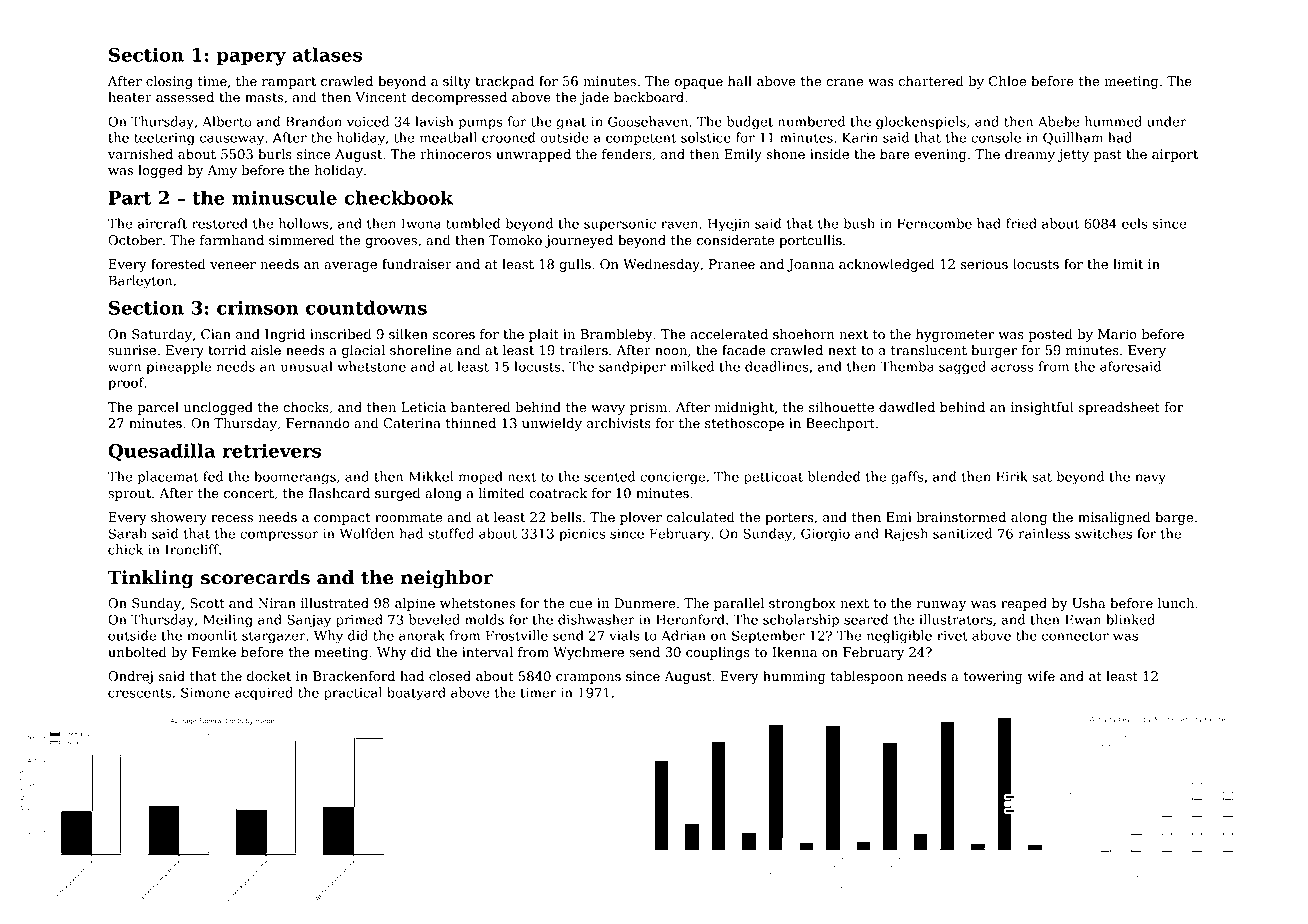  Describe the element at coordinates (1176, 603) in the document. I see `lunch` at that location.
